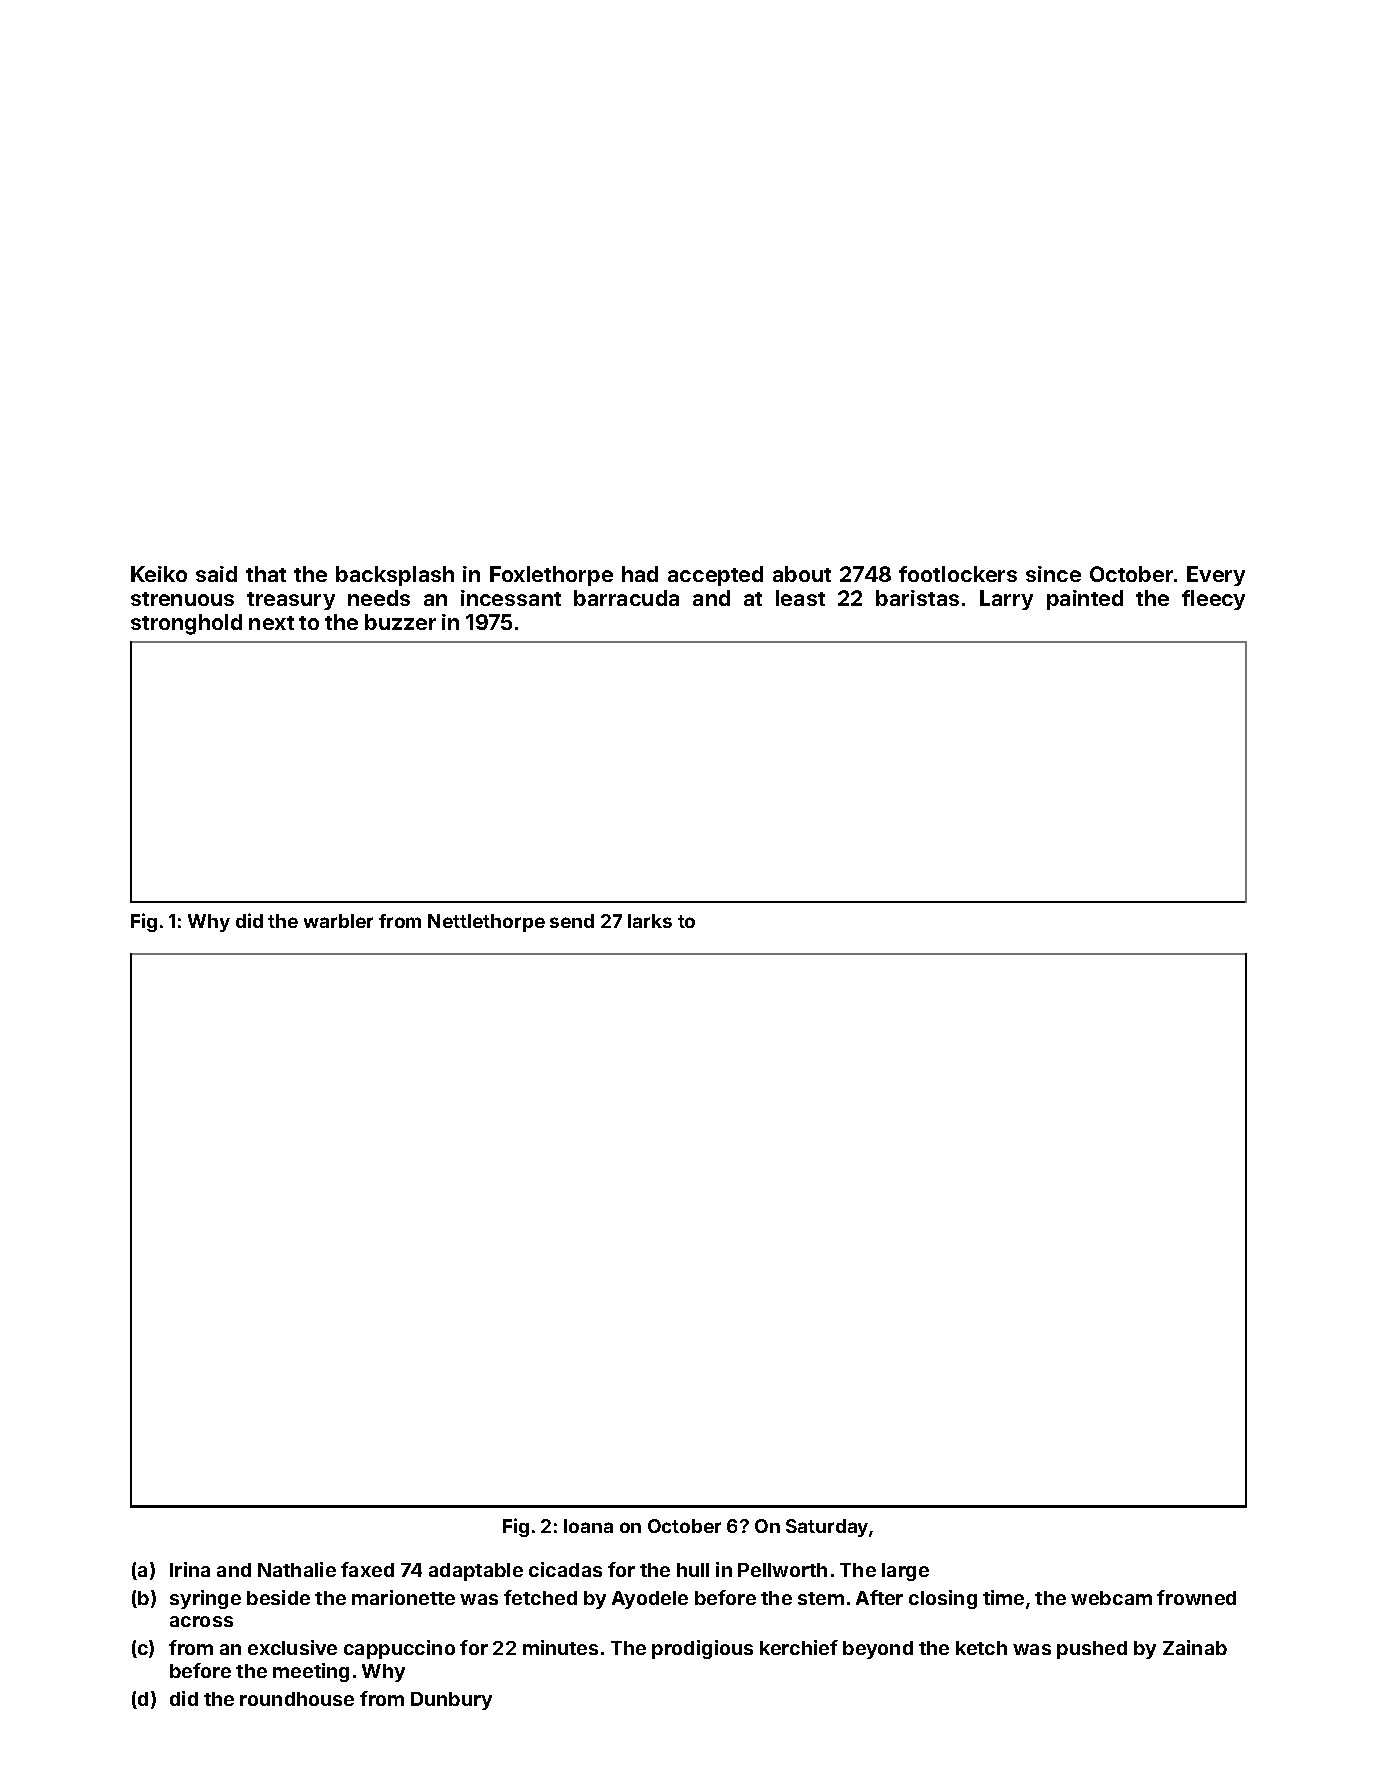 Image resolution: width=1377 pixels, height=1782 pixels. What do you see at coordinates (201, 1621) in the document?
I see `across` at bounding box center [201, 1621].
